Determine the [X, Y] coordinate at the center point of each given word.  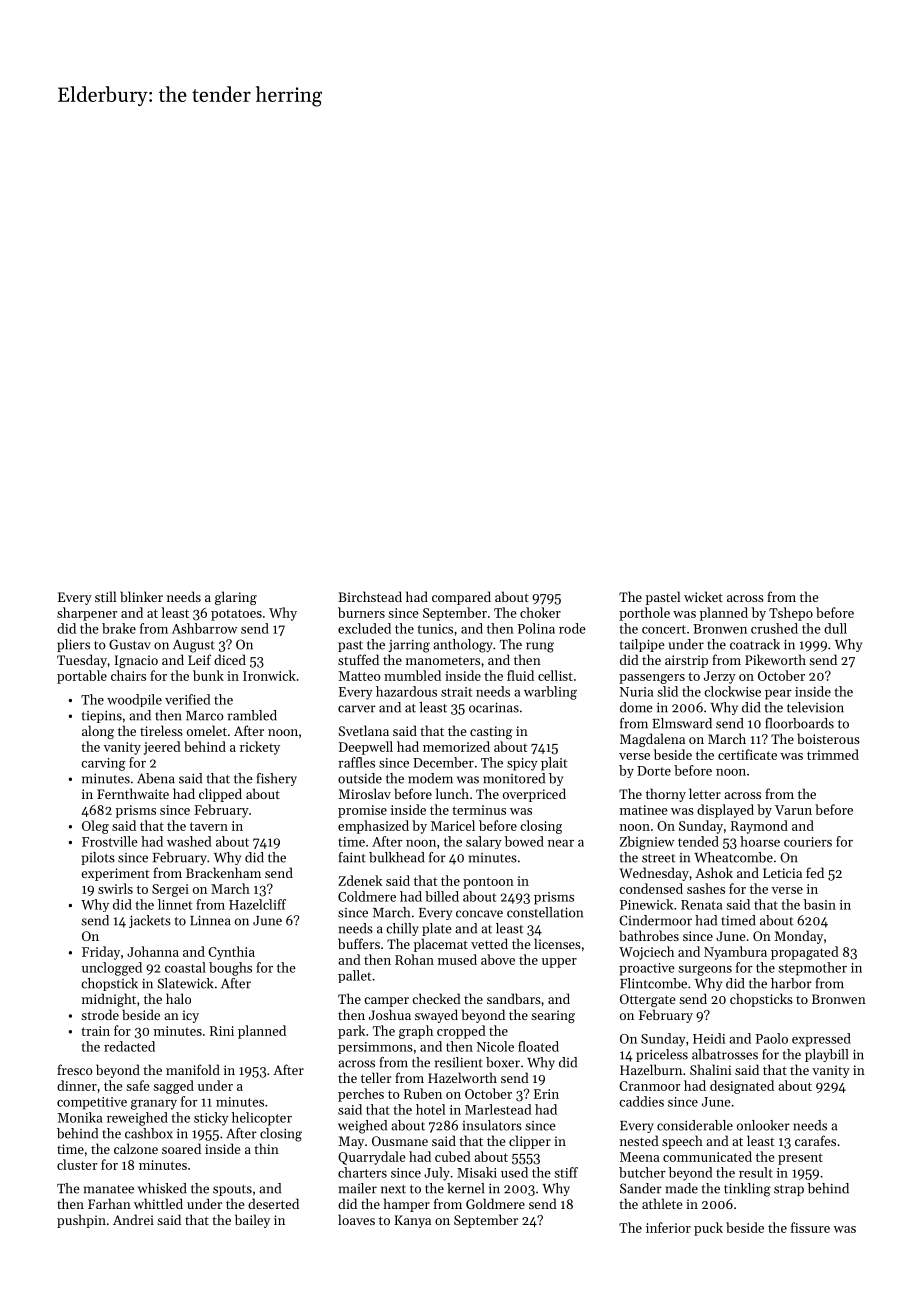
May [351, 1142]
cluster [77, 1164]
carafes [815, 1140]
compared [461, 598]
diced [230, 659]
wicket [703, 596]
